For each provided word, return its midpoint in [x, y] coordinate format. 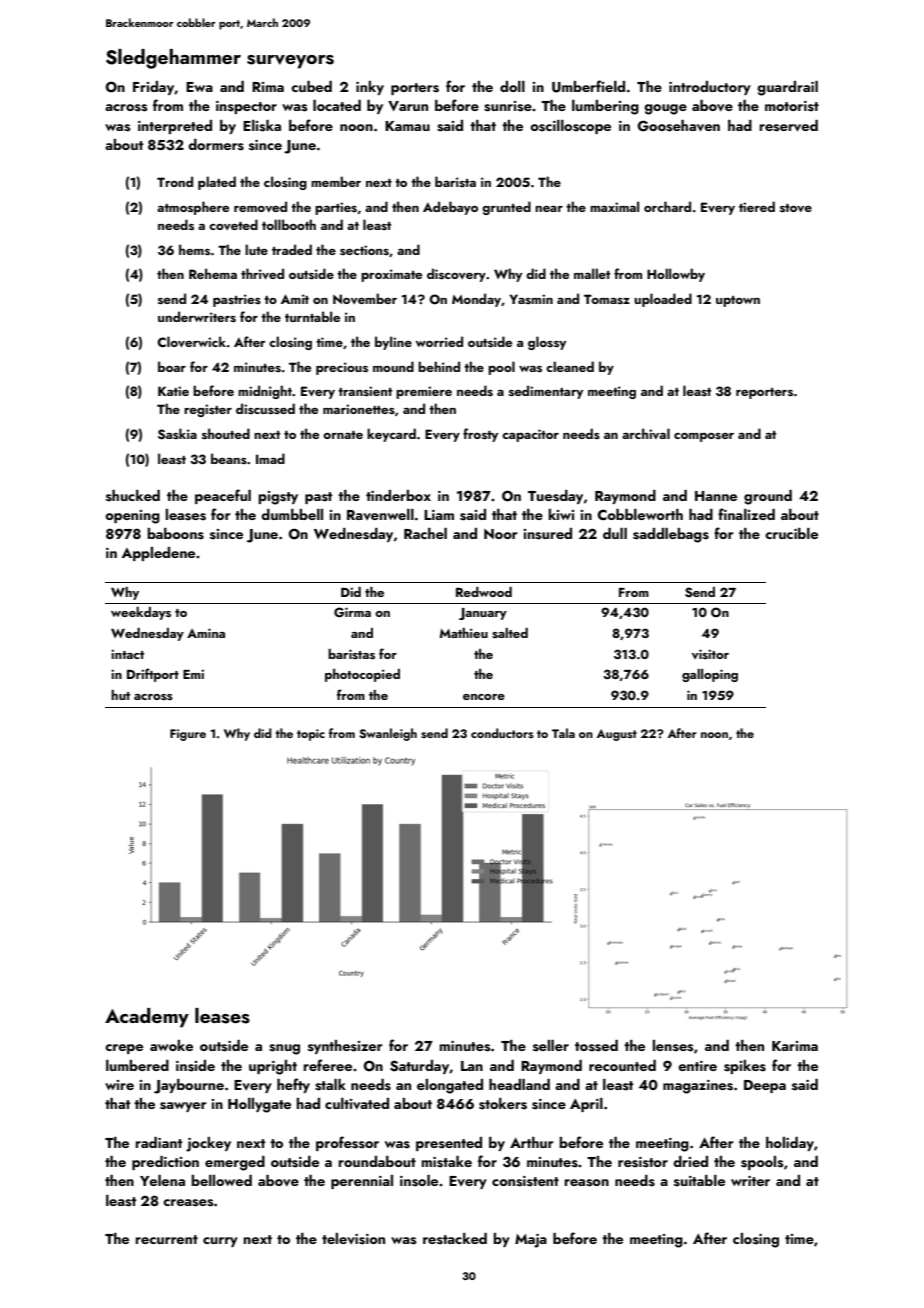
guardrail [787, 88]
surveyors [290, 62]
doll [512, 86]
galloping [710, 675]
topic [311, 735]
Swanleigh [388, 734]
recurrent [167, 1239]
